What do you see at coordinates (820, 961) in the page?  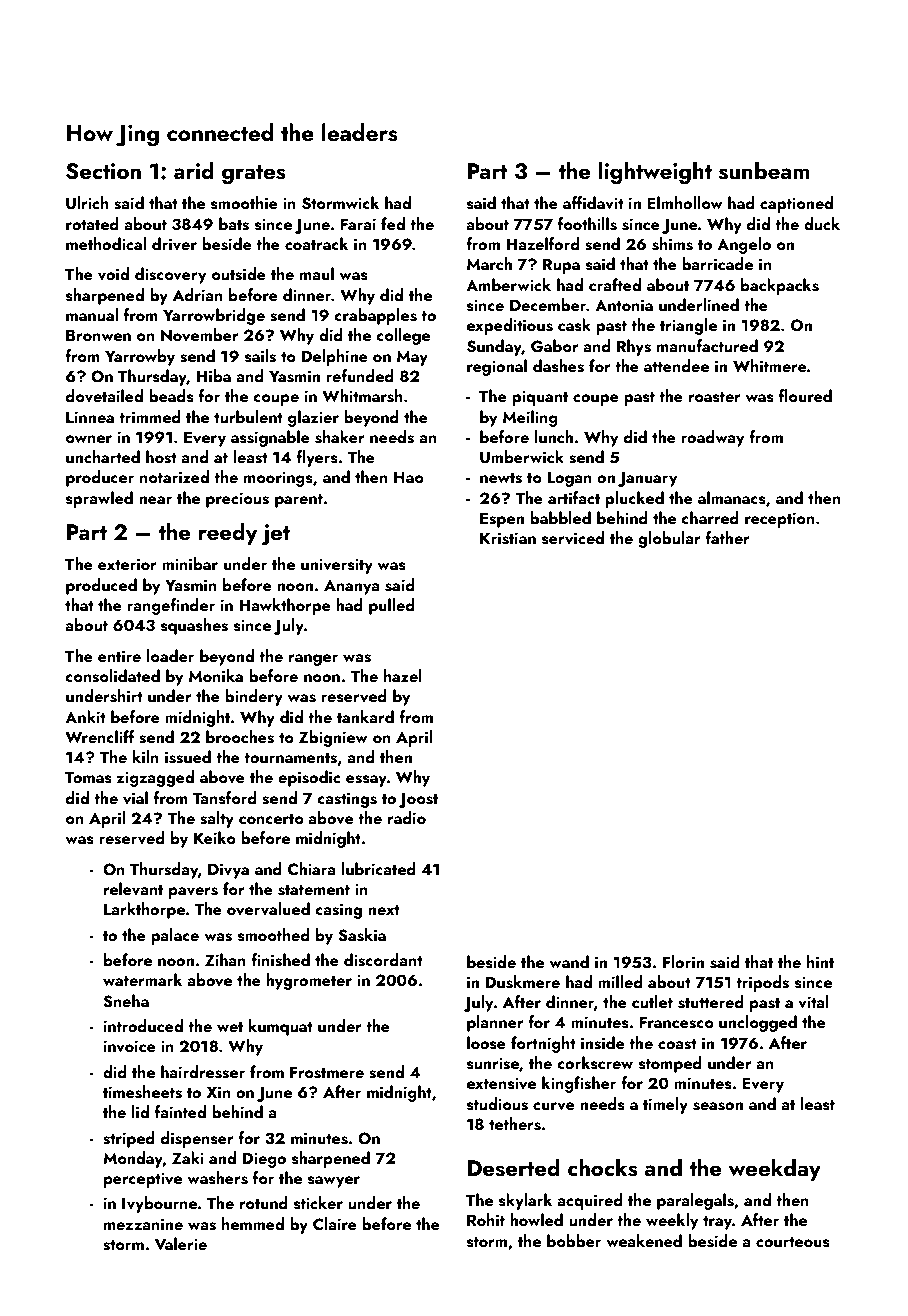 I see `hint` at bounding box center [820, 961].
